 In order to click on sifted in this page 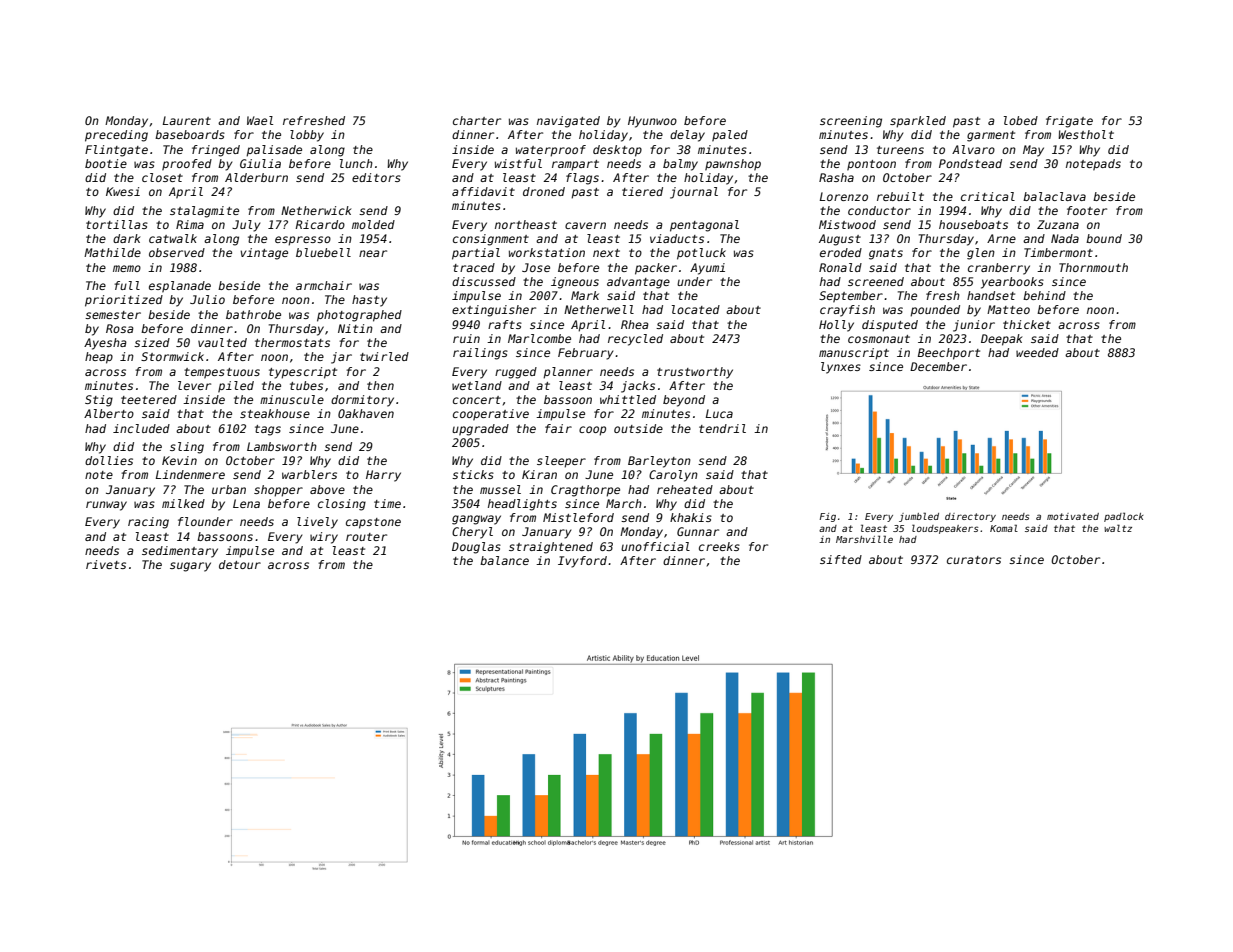, I will do `click(841, 559)`.
